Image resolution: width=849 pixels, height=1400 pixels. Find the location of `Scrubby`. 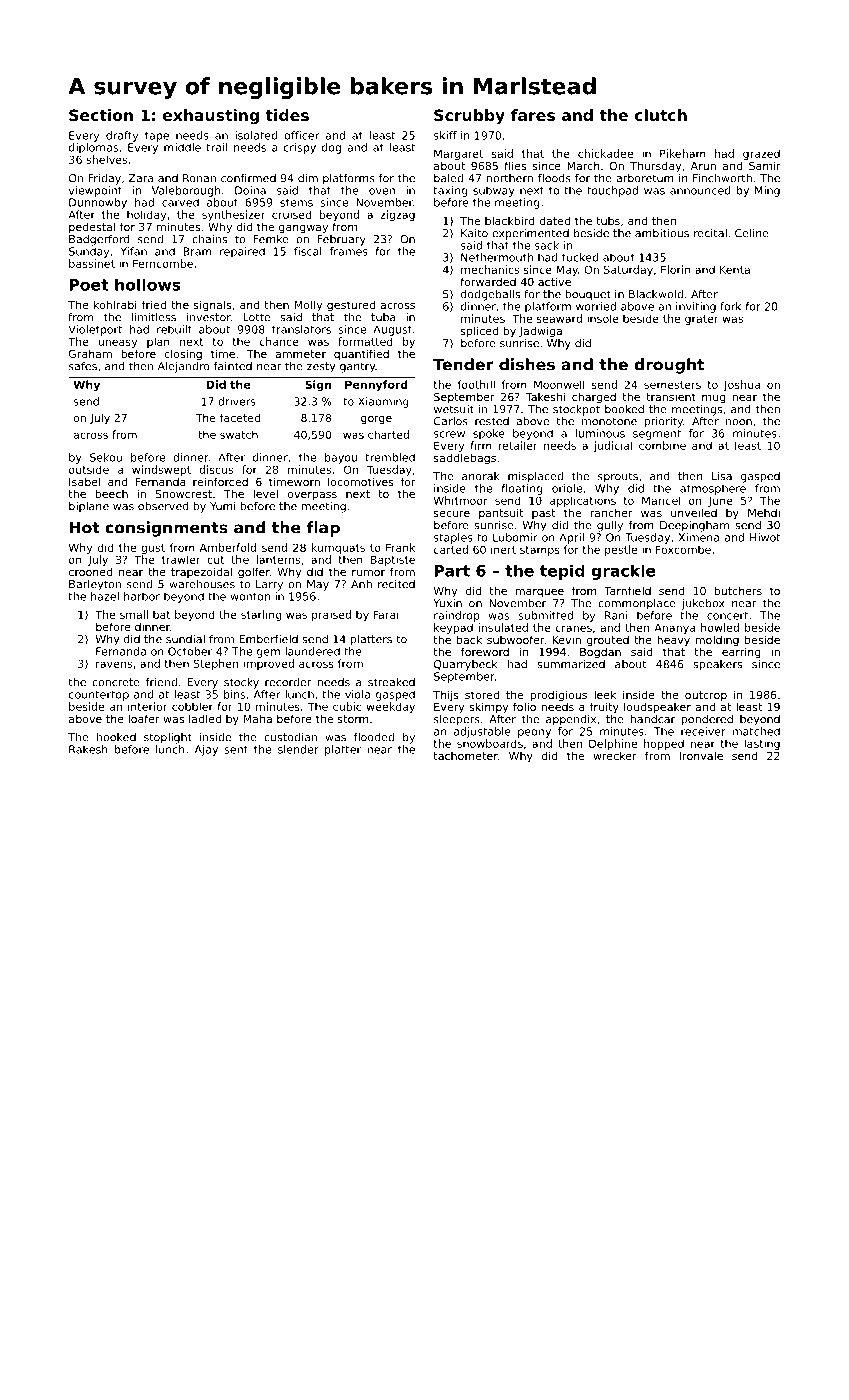

Scrubby is located at coordinates (469, 117).
